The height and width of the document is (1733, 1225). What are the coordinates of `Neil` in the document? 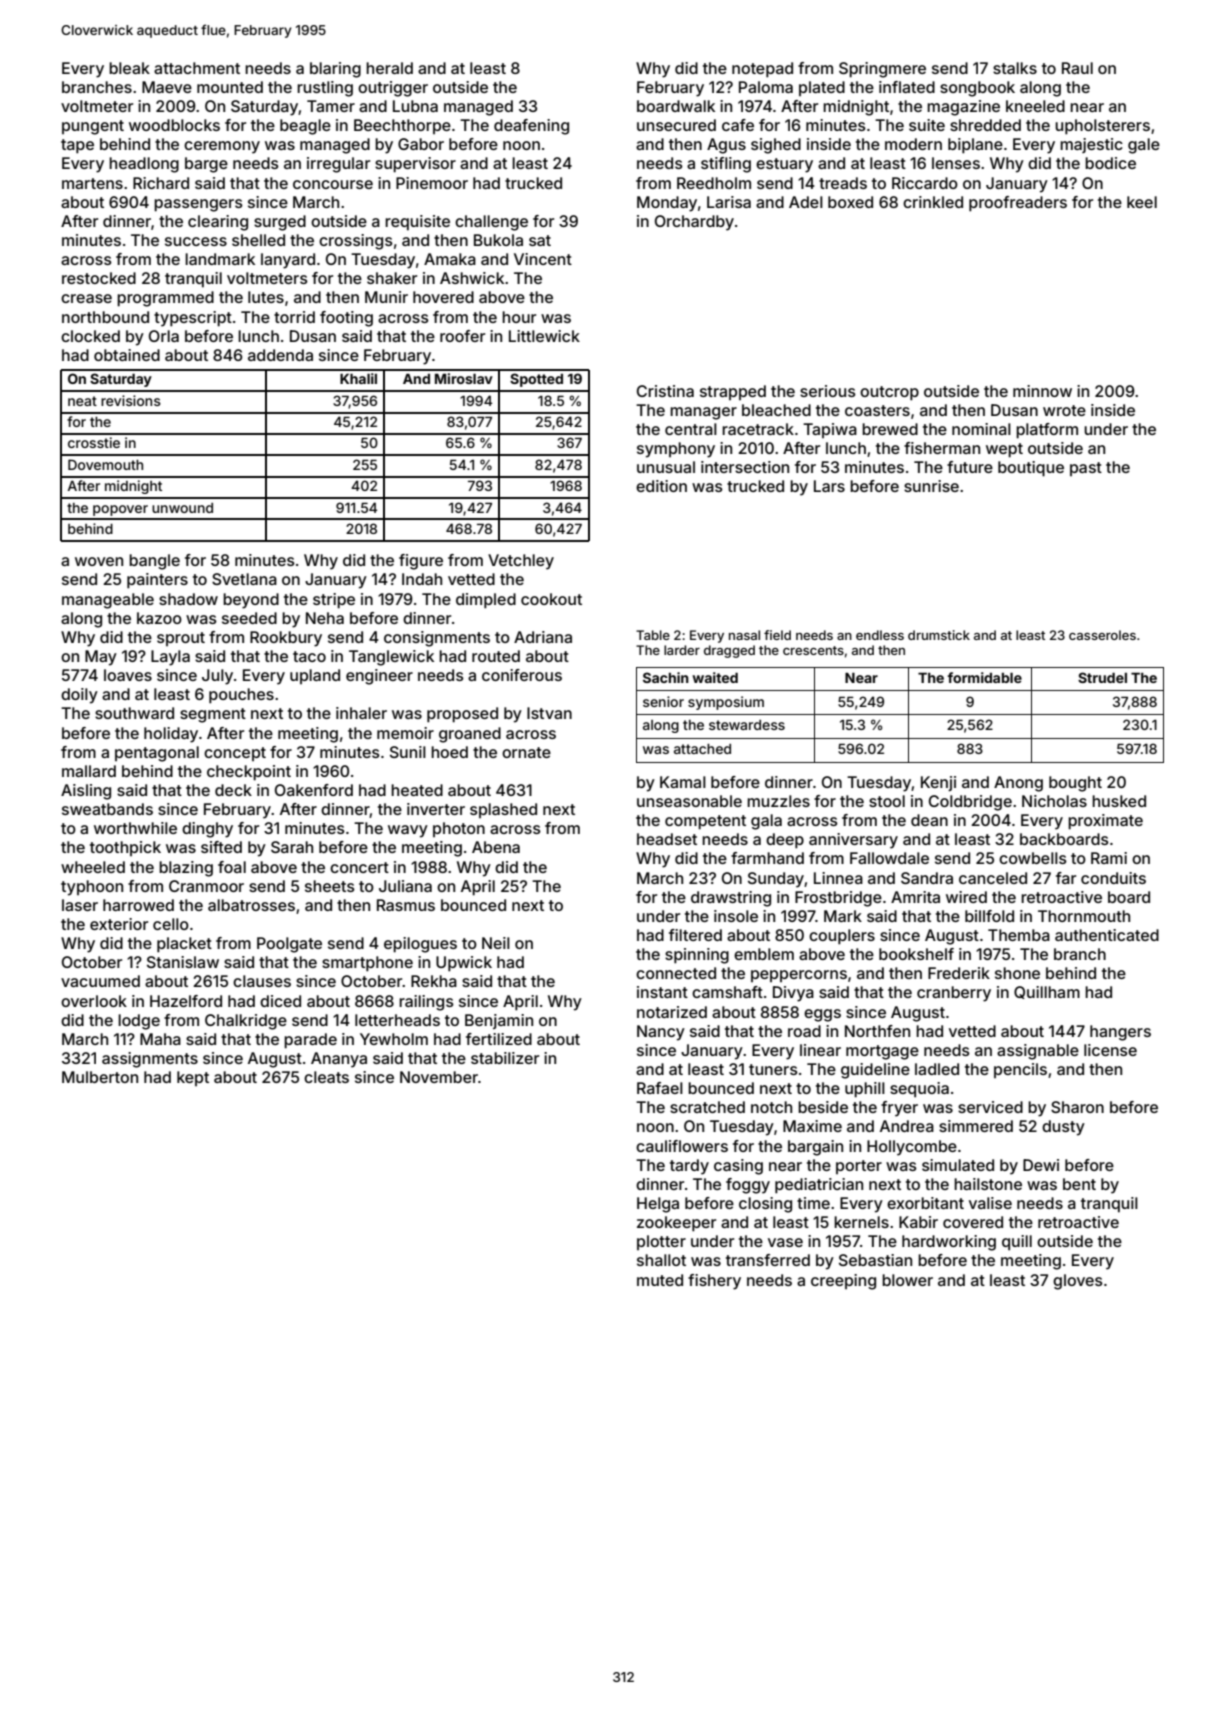 It's located at (496, 943).
